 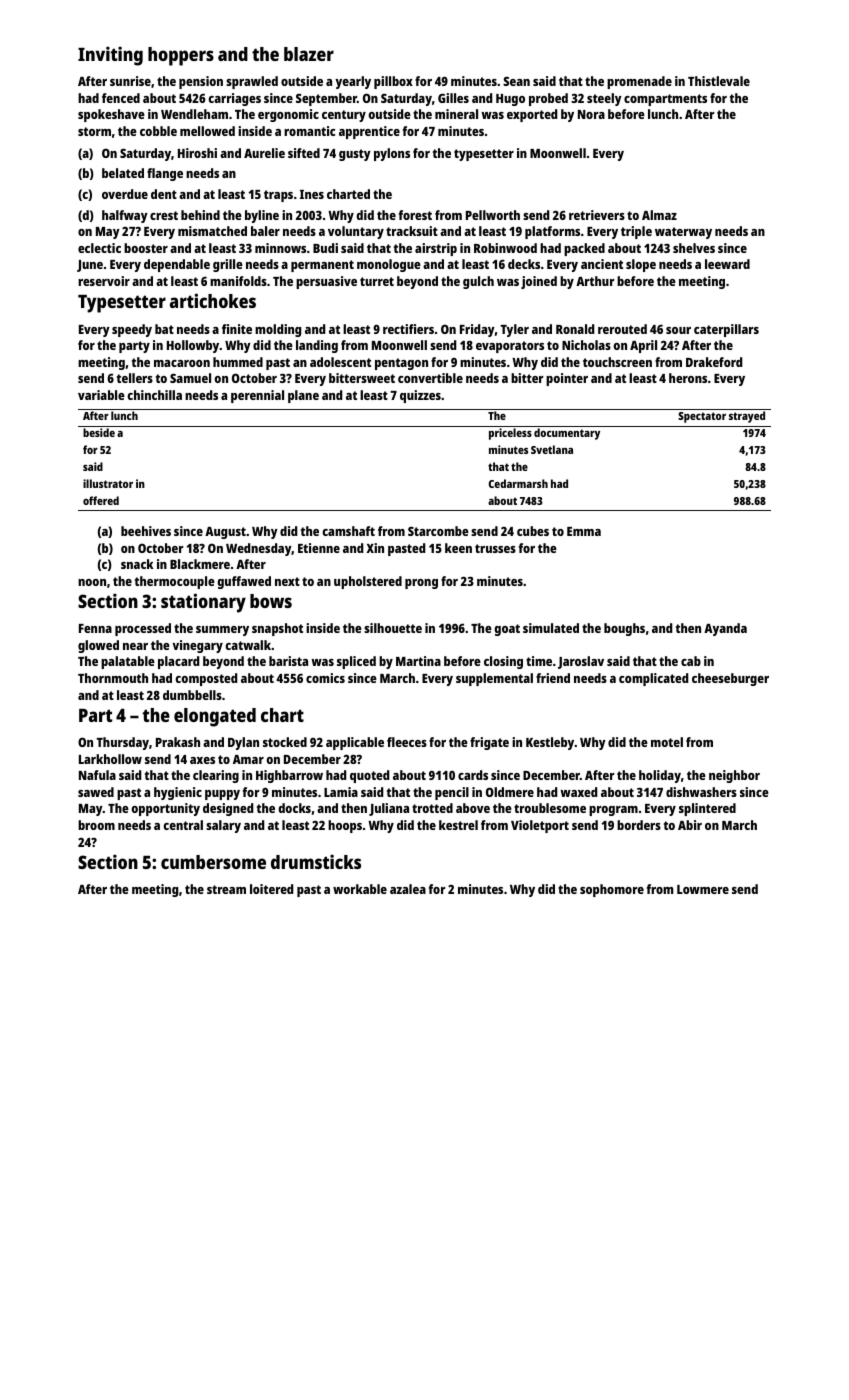 I want to click on puppy, so click(x=222, y=795).
